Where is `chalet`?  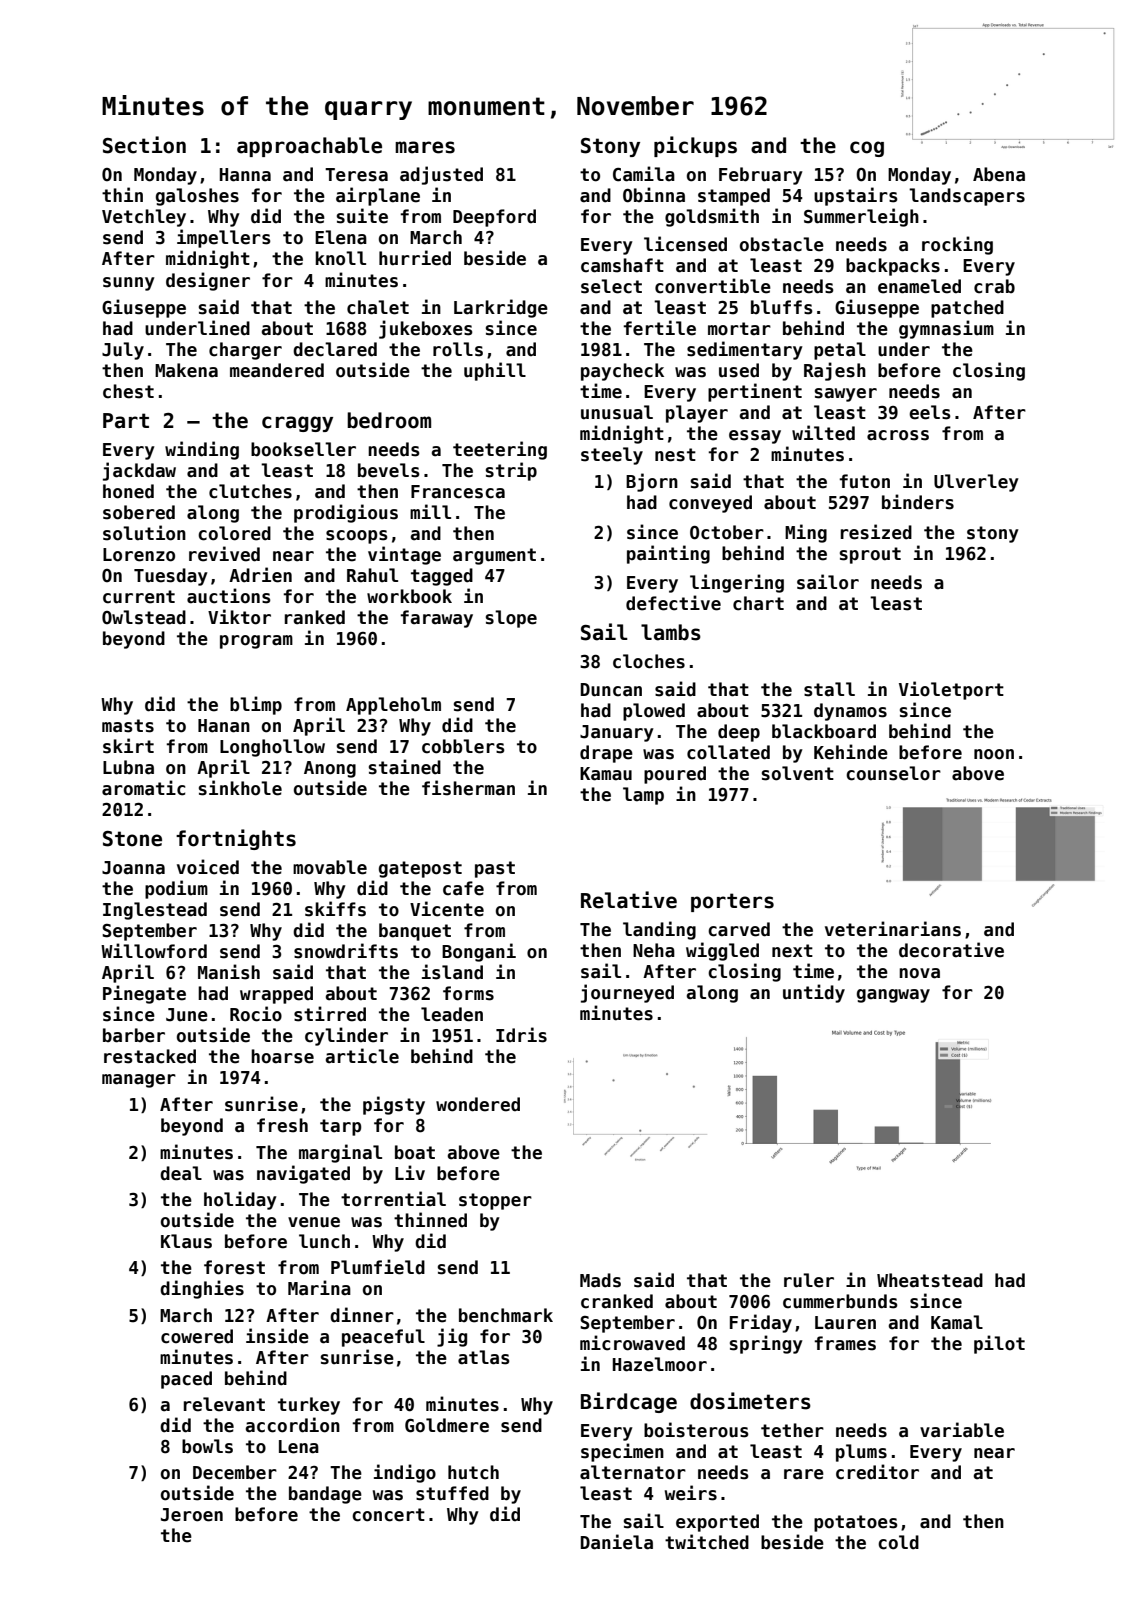 chalet is located at coordinates (378, 307).
